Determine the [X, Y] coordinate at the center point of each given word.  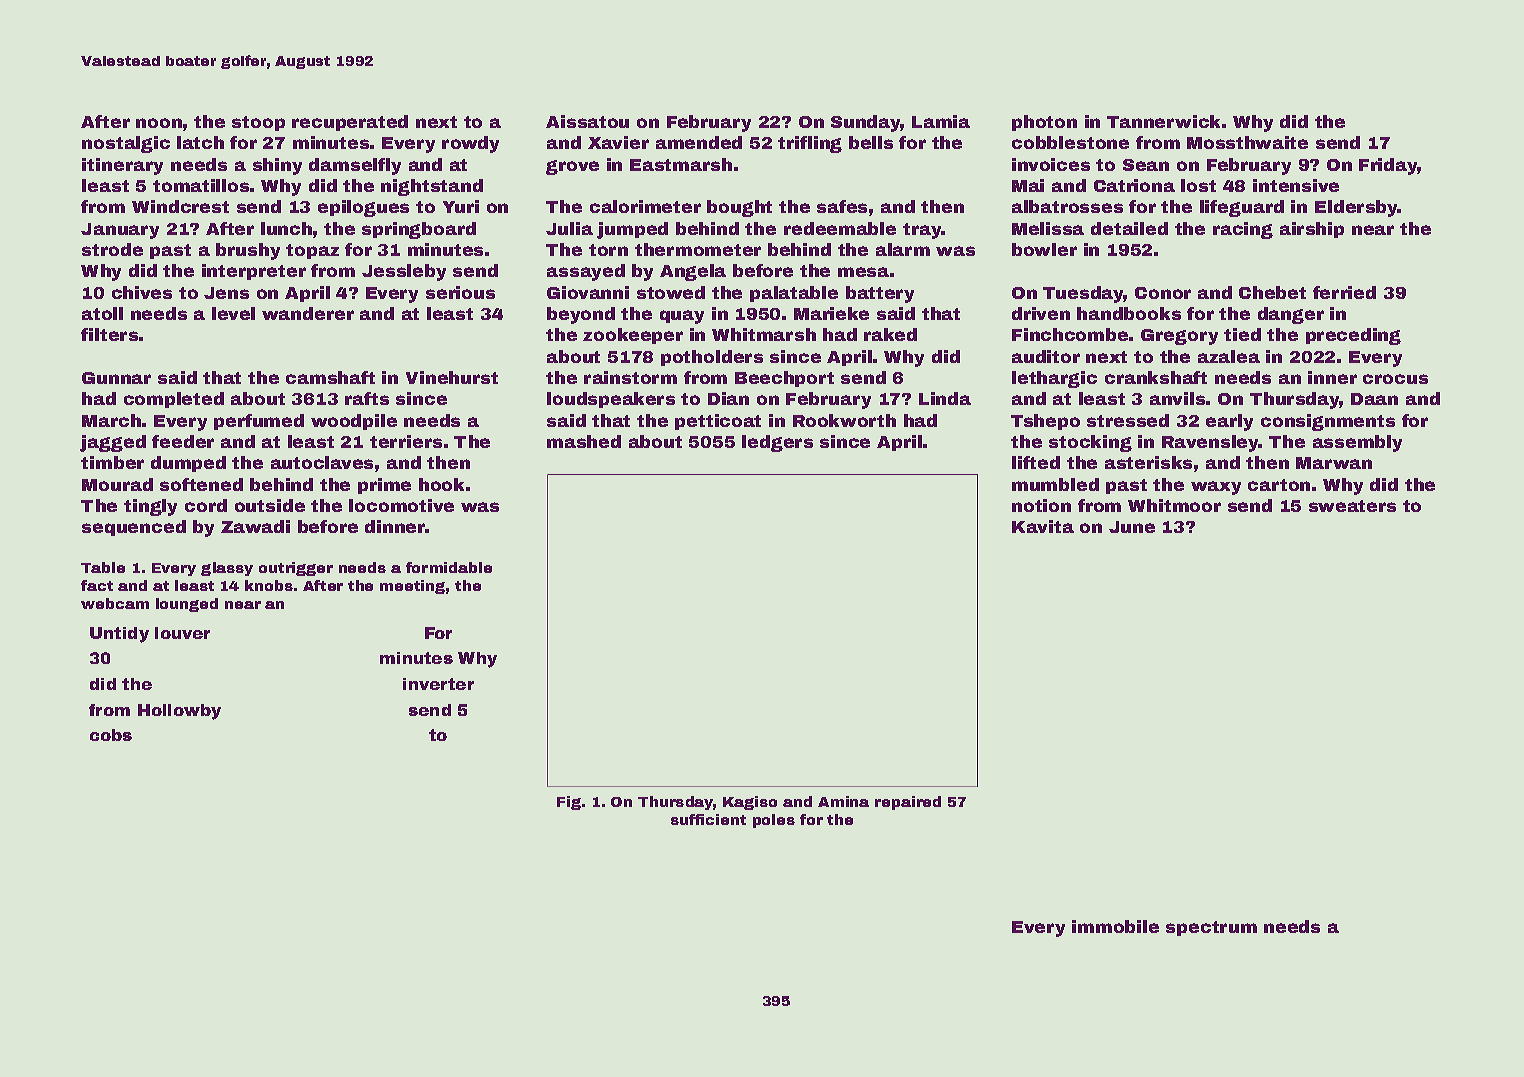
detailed [1129, 228]
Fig [569, 803]
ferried [1344, 292]
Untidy [119, 635]
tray [922, 231]
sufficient [708, 819]
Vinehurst [452, 377]
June [1132, 527]
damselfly [355, 166]
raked [890, 334]
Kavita [1043, 526]
